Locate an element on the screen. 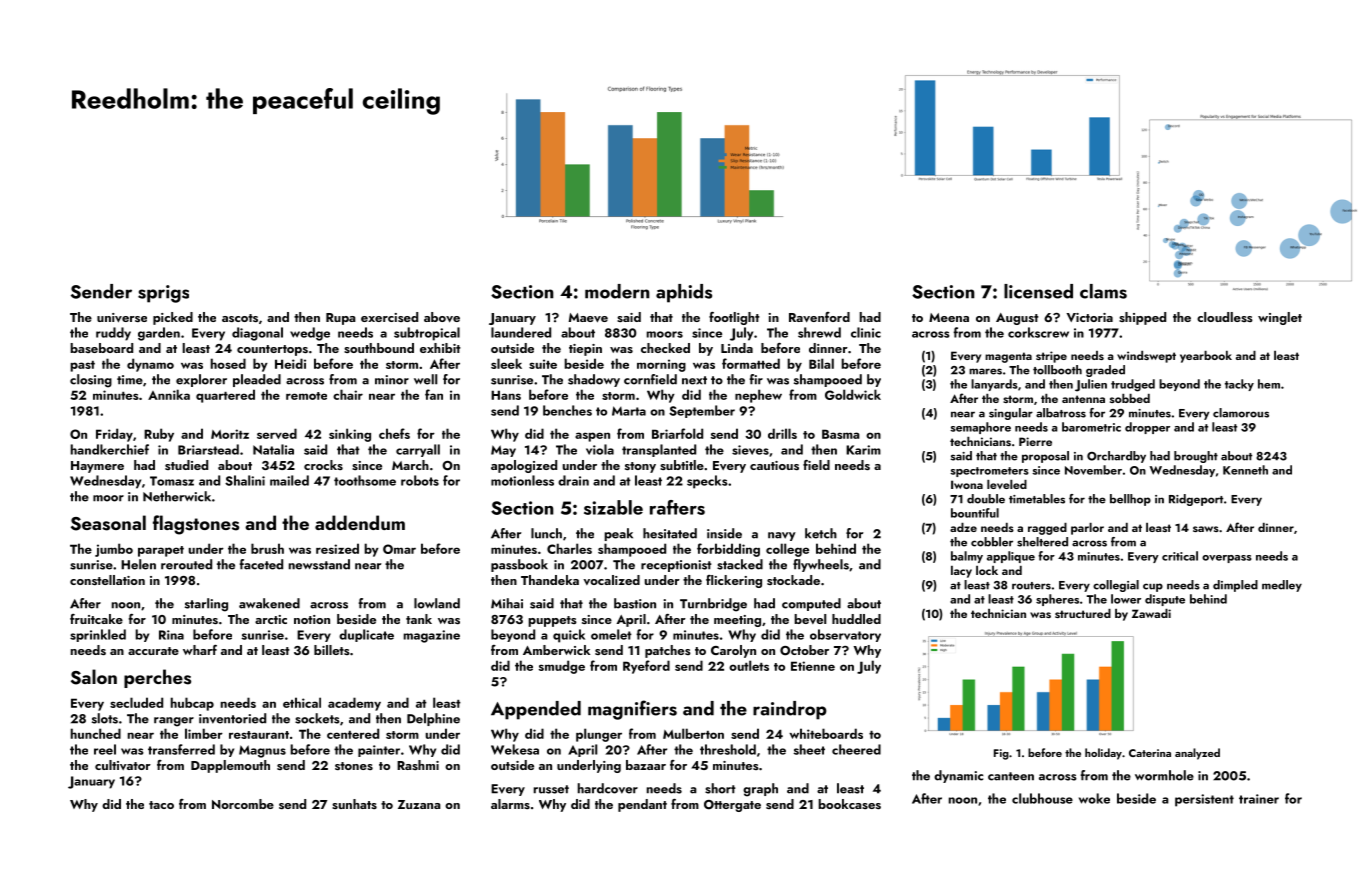 The image size is (1372, 887). Meena is located at coordinates (949, 317).
